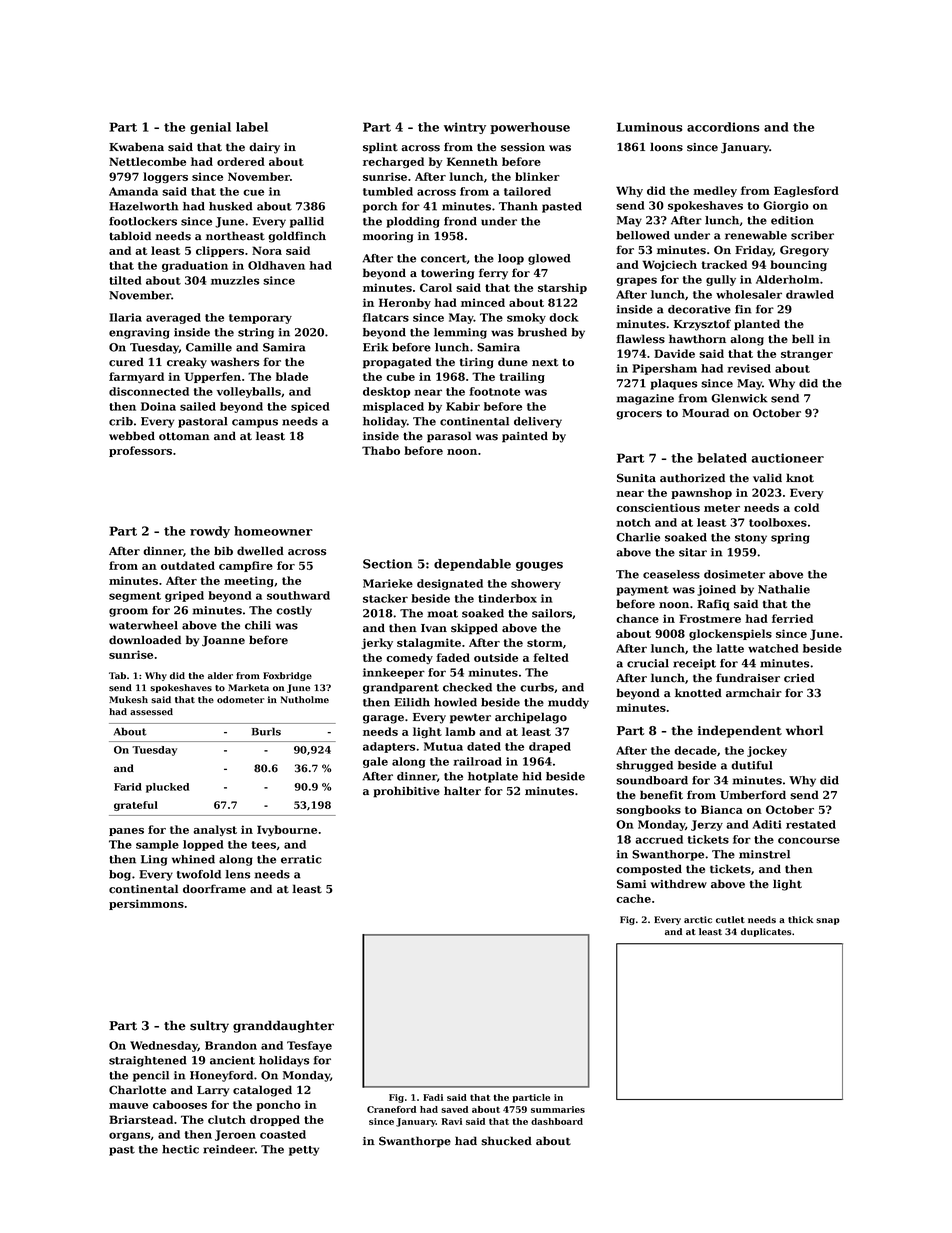 The height and width of the screenshot is (1233, 952). Describe the element at coordinates (198, 406) in the screenshot. I see `sailed` at that location.
